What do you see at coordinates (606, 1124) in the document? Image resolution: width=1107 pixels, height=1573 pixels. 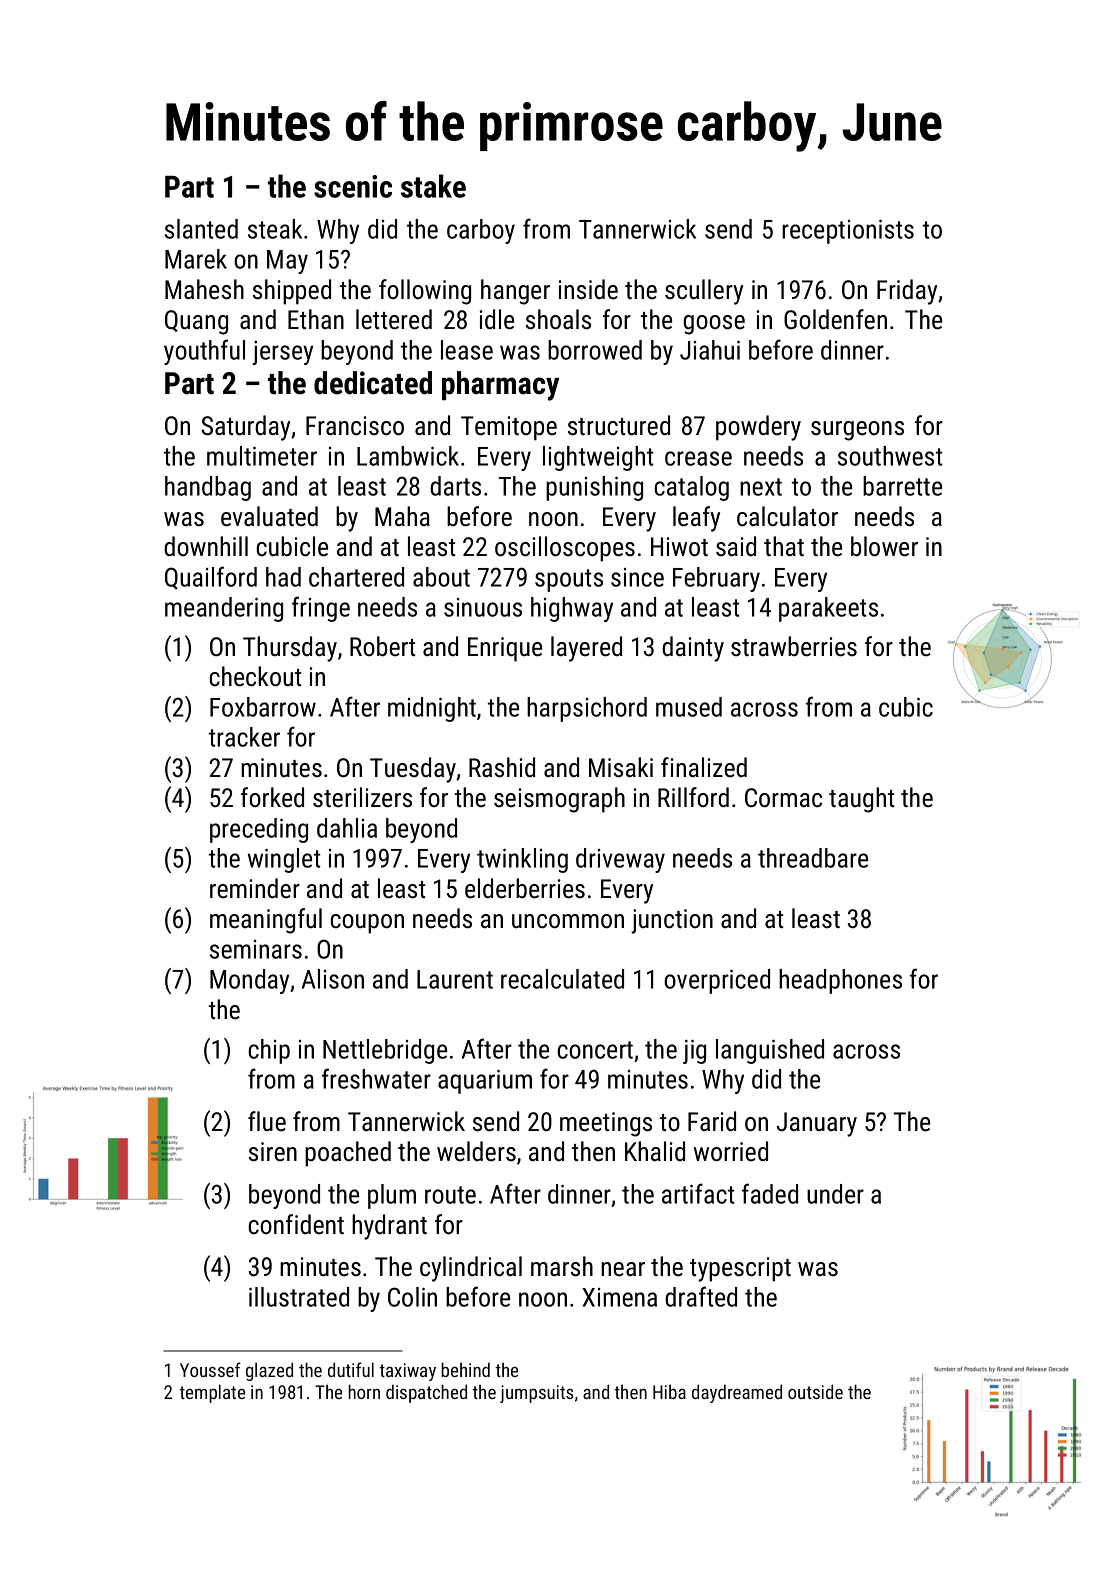 I see `meetings` at bounding box center [606, 1124].
